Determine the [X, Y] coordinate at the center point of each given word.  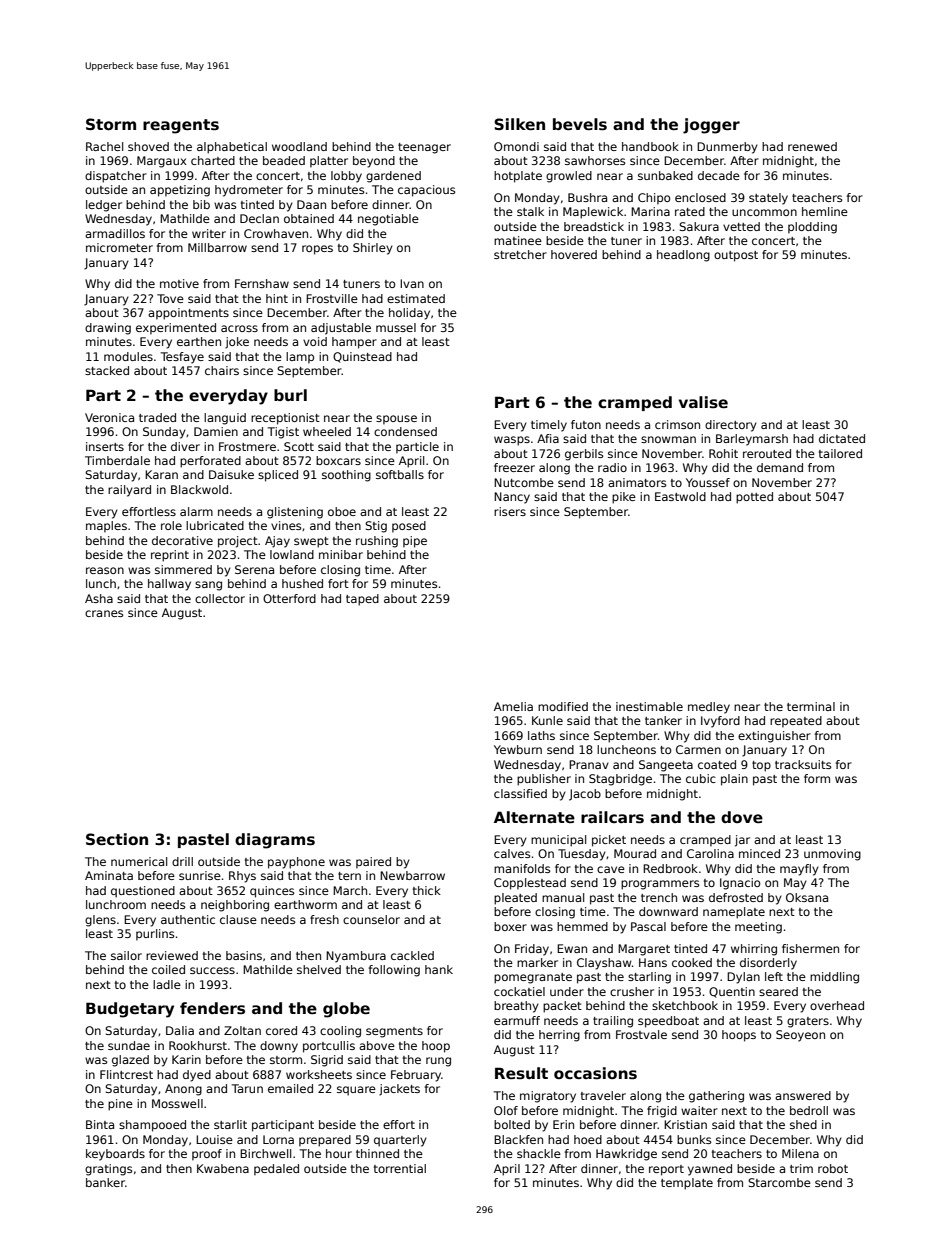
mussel [396, 327]
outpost [736, 256]
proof [207, 1155]
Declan [259, 218]
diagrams [275, 841]
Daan [311, 204]
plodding [812, 228]
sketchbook [685, 1005]
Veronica [109, 417]
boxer [510, 926]
